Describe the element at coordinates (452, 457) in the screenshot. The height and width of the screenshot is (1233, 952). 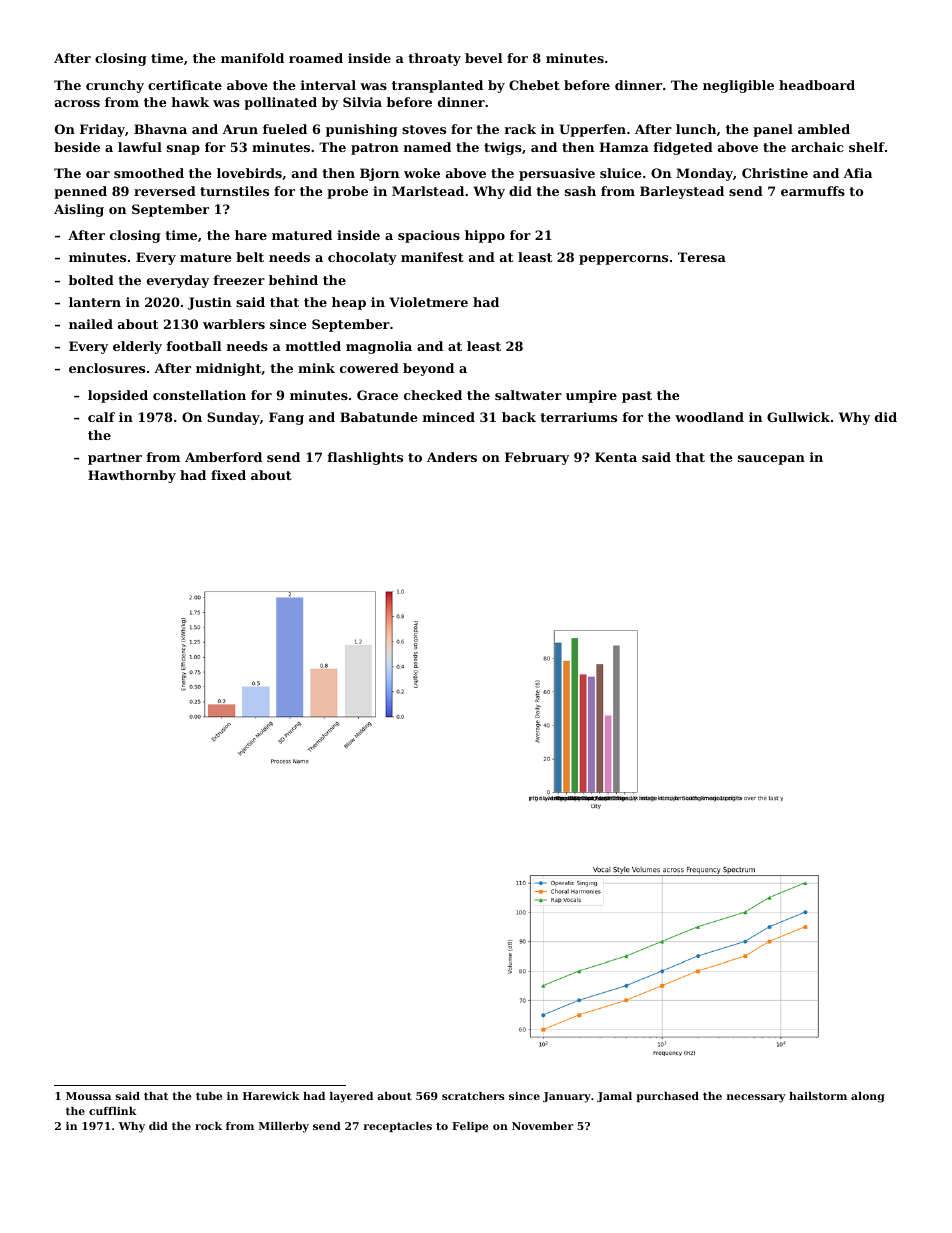
I see `Anders` at that location.
